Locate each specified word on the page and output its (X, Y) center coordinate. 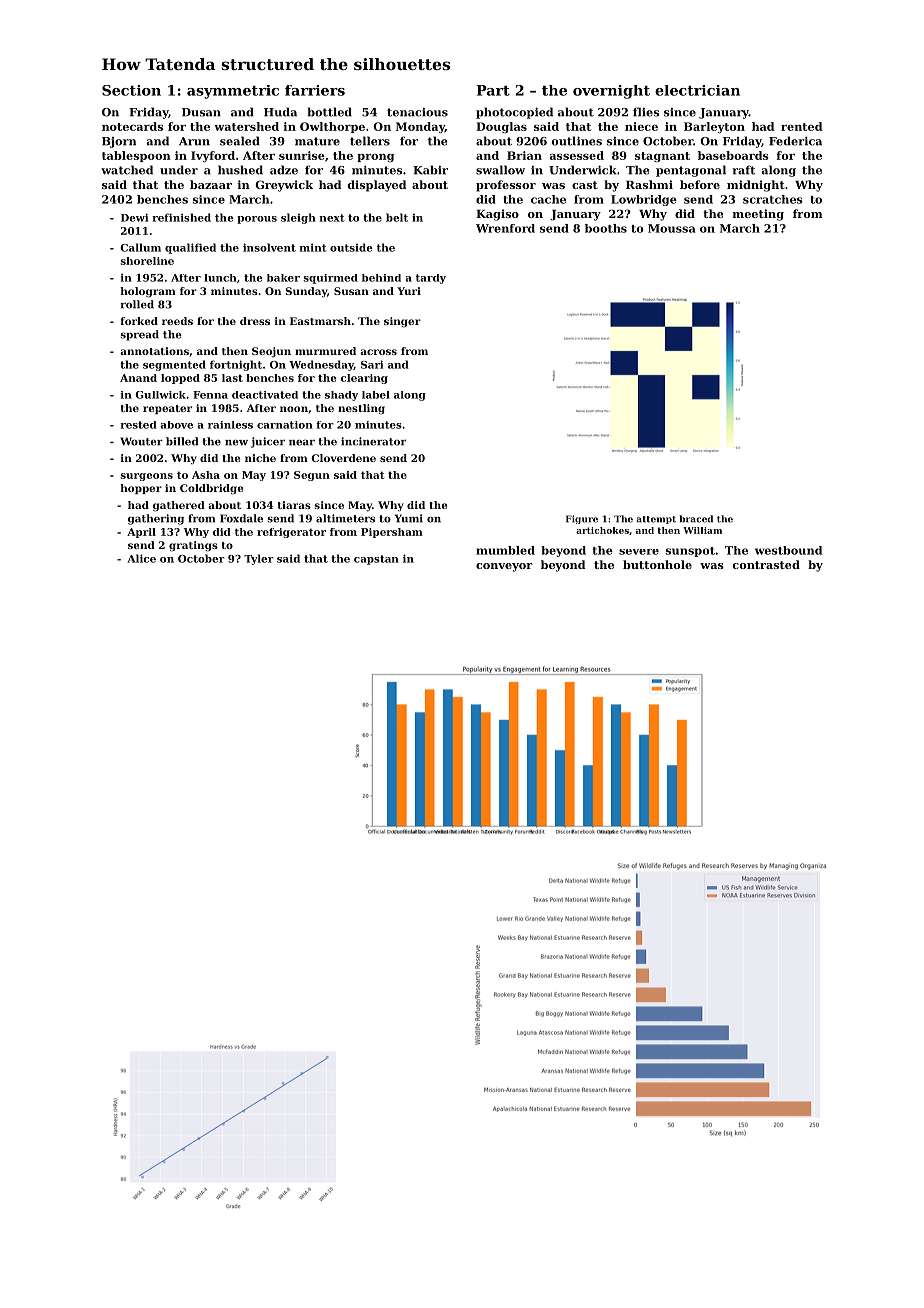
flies (646, 112)
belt (397, 217)
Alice (141, 558)
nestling (361, 409)
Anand (138, 378)
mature (317, 141)
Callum (140, 247)
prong (375, 158)
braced (696, 519)
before (700, 184)
